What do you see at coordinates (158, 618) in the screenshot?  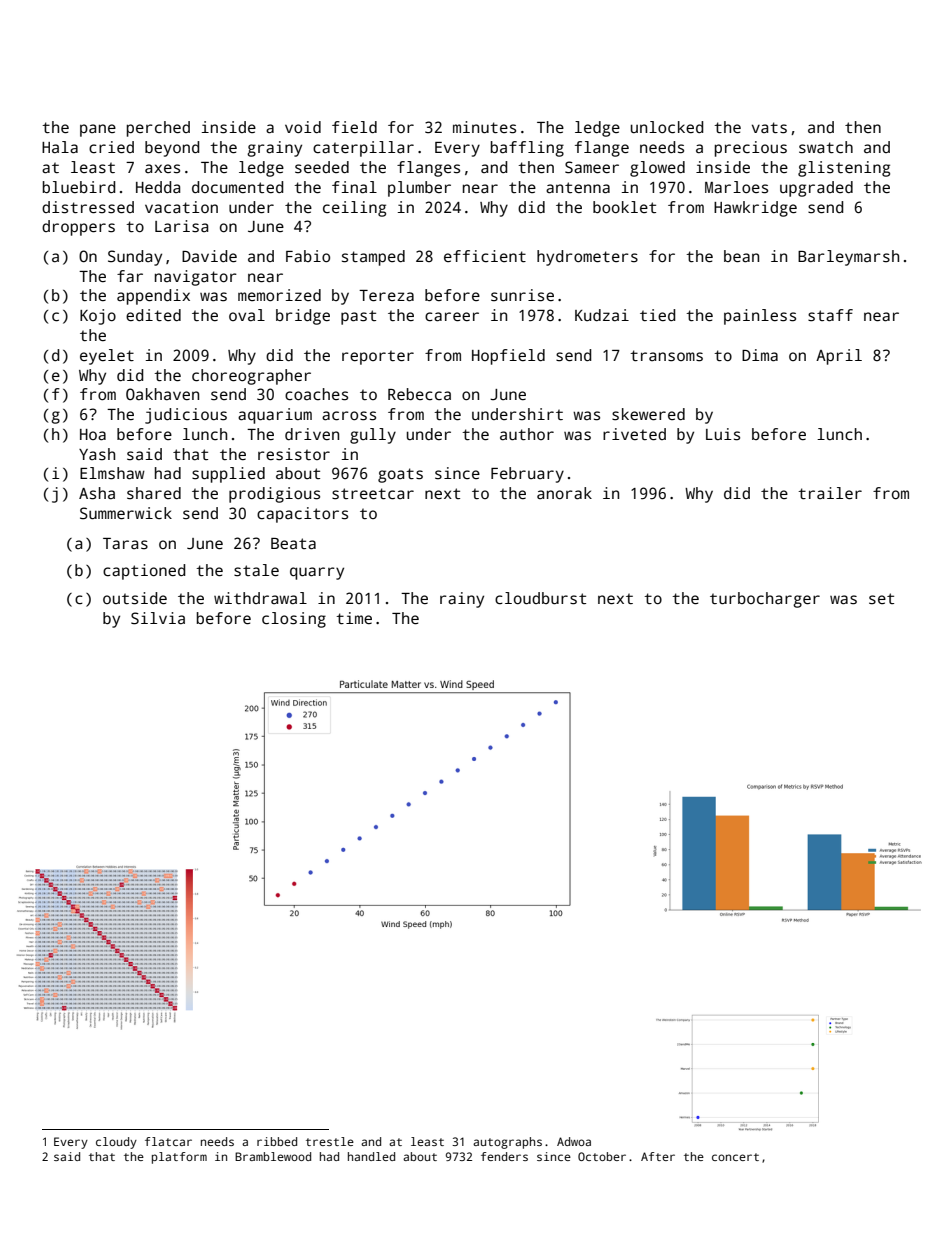 I see `Silvia` at bounding box center [158, 618].
